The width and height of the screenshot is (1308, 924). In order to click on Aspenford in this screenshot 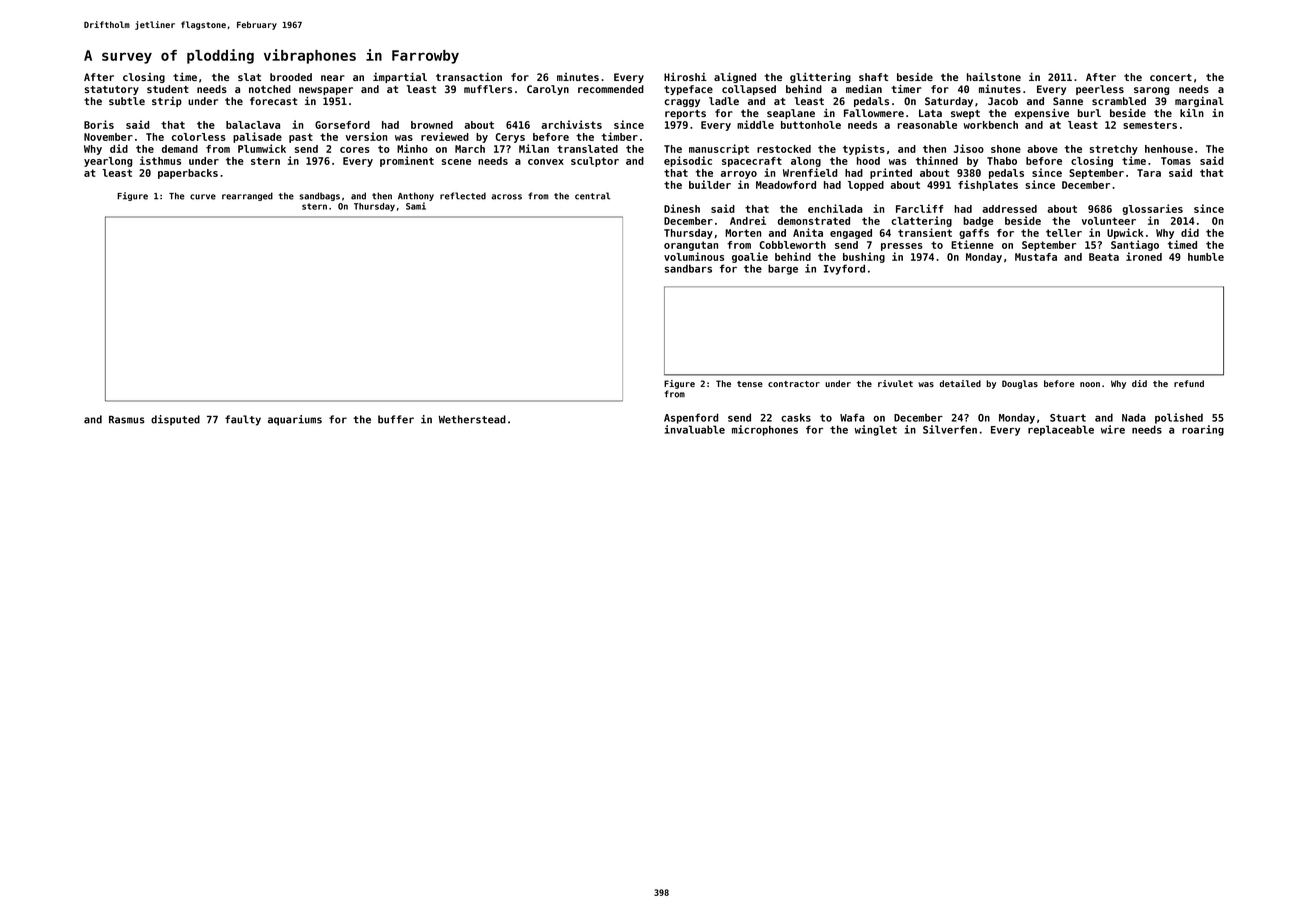, I will do `click(691, 418)`.
